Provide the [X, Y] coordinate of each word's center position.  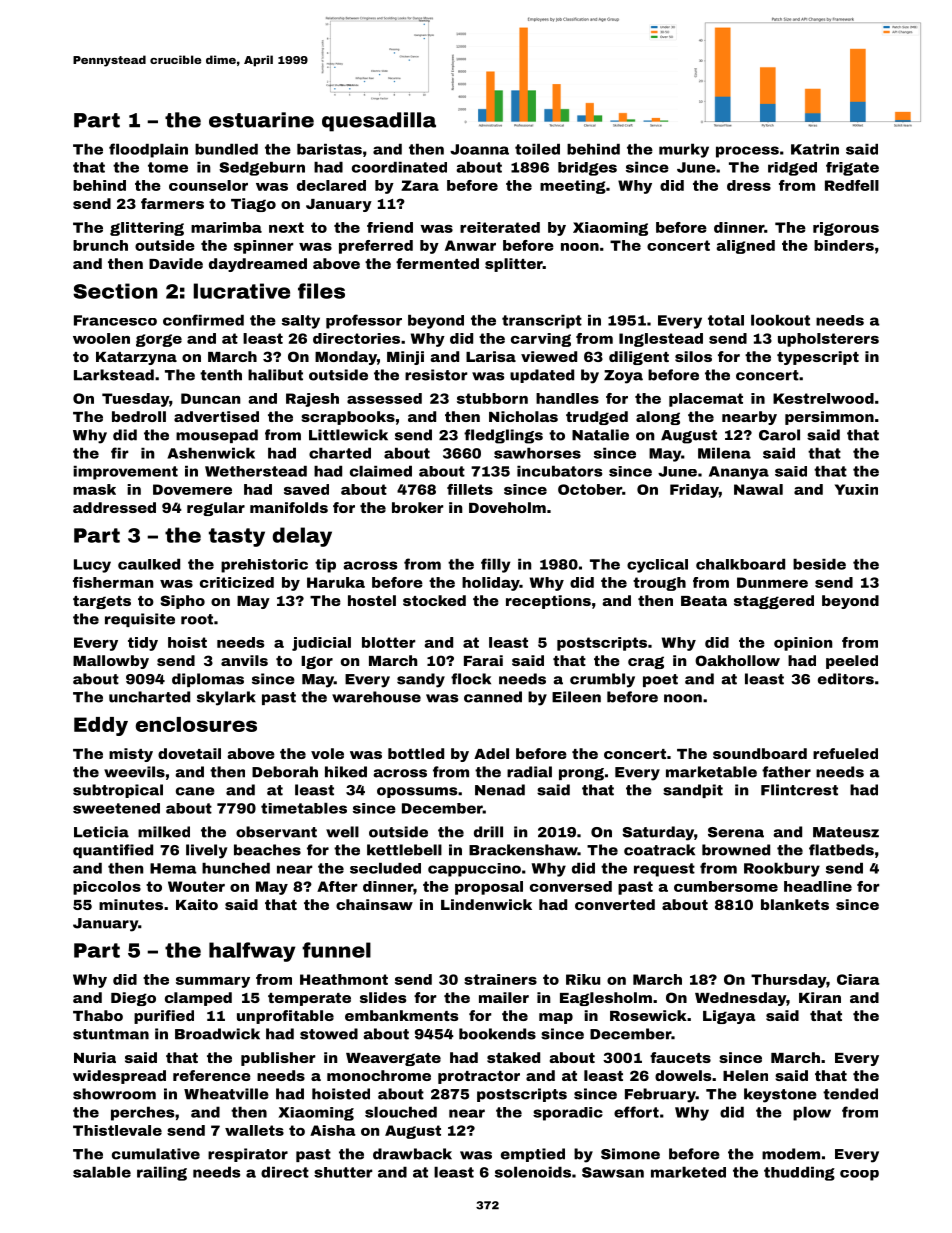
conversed [571, 886]
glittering [147, 229]
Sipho [182, 602]
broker [418, 507]
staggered [774, 602]
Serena [736, 832]
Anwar [470, 245]
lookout [780, 320]
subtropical [118, 791]
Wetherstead [256, 471]
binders [844, 245]
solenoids [533, 1172]
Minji [405, 358]
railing [162, 1174]
